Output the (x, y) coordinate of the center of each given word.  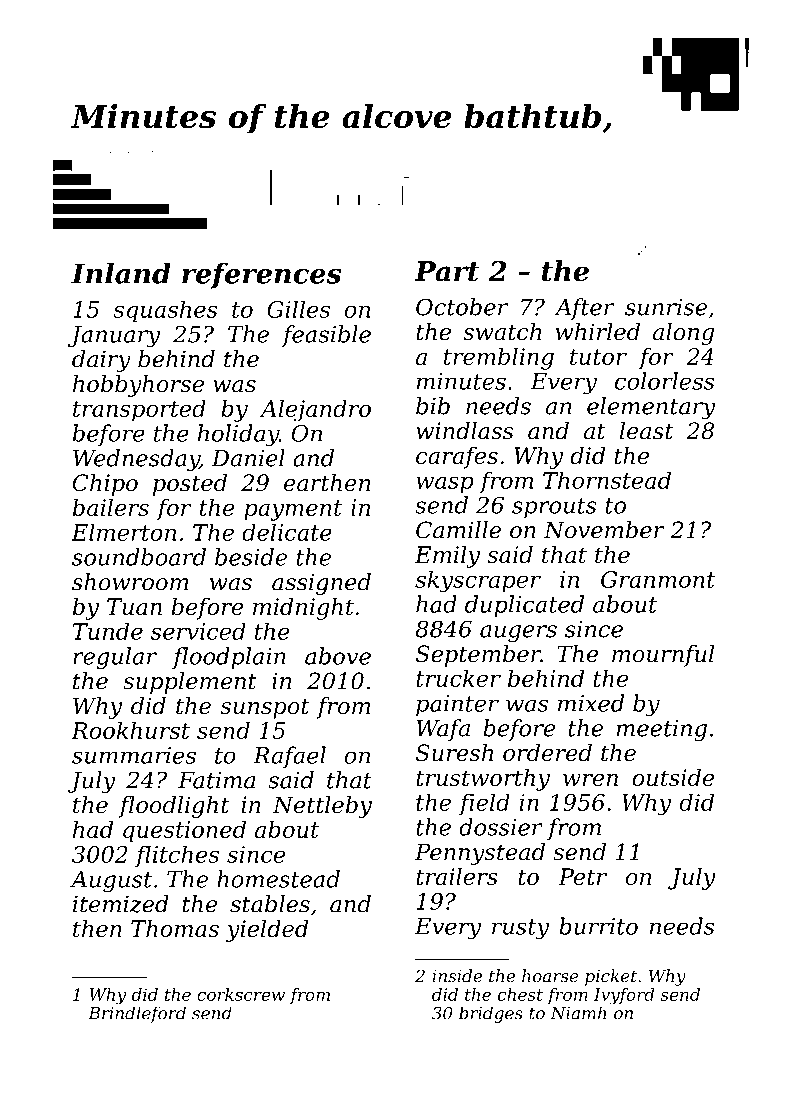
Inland (121, 273)
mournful (663, 656)
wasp (444, 485)
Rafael (289, 757)
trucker (458, 678)
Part (446, 271)
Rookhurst (130, 730)
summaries (134, 755)
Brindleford (137, 1014)
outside (673, 777)
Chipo (105, 485)
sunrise (666, 307)
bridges (491, 1014)
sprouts (554, 508)
